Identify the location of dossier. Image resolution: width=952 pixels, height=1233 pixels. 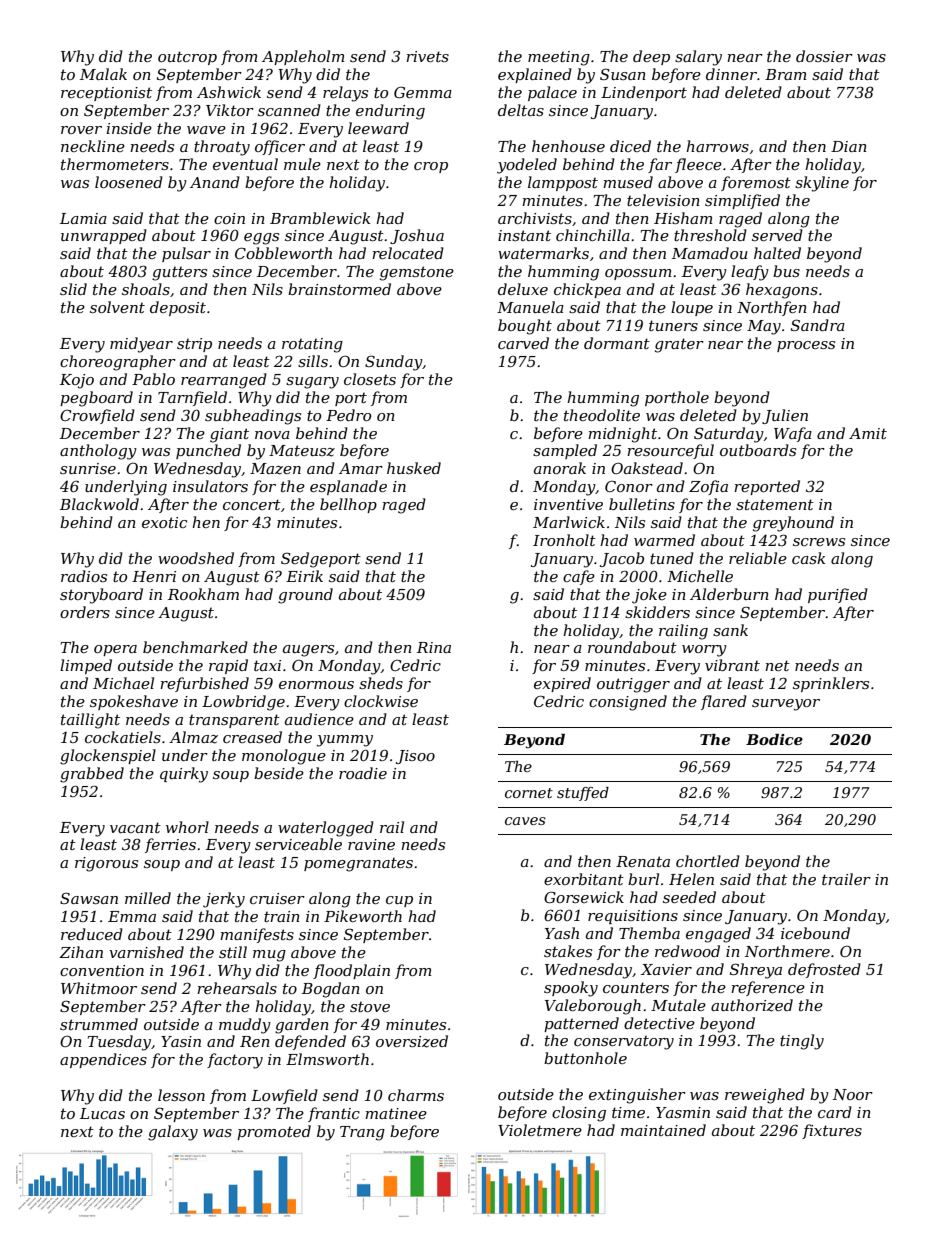
(824, 56).
